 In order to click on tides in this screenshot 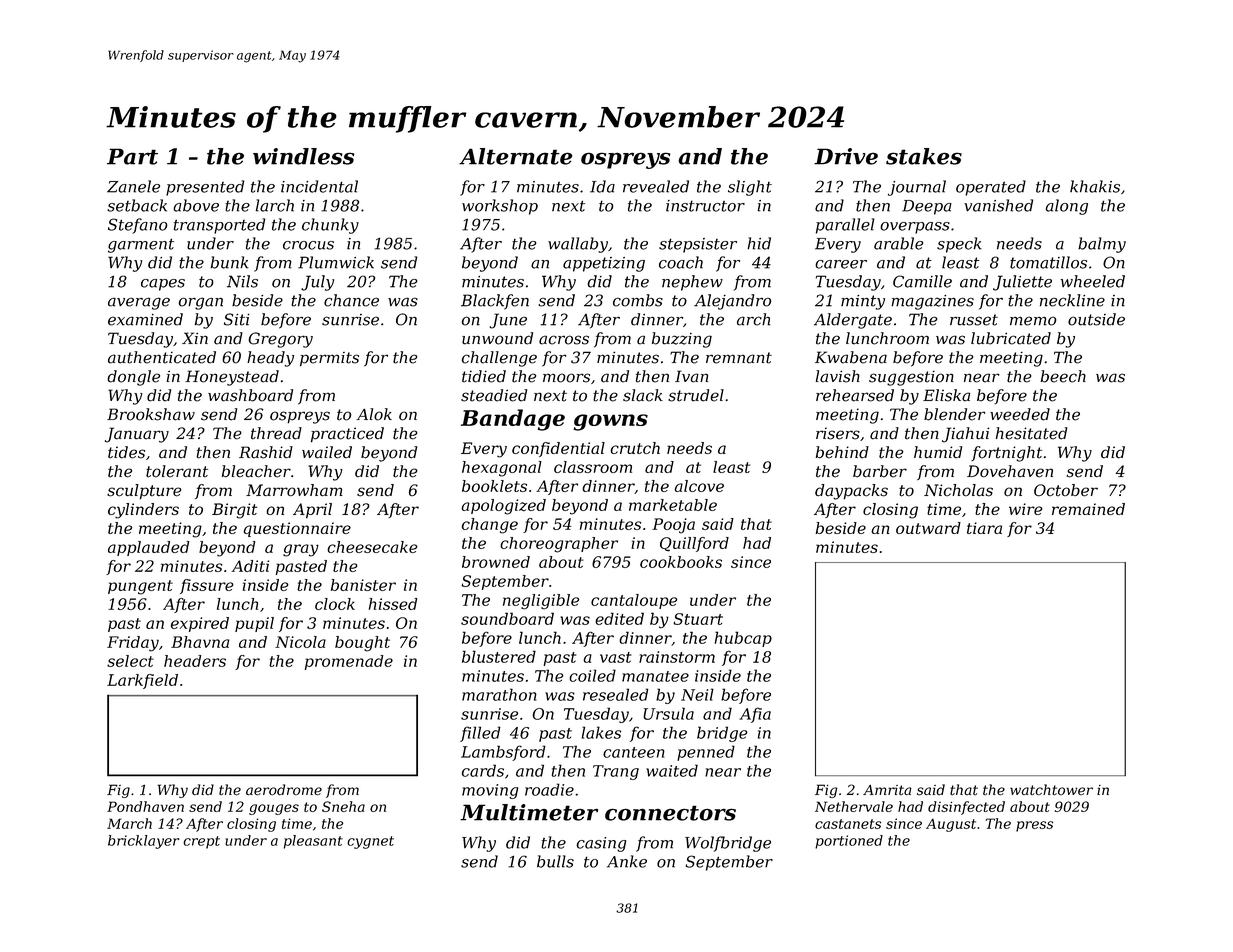, I will do `click(126, 452)`.
